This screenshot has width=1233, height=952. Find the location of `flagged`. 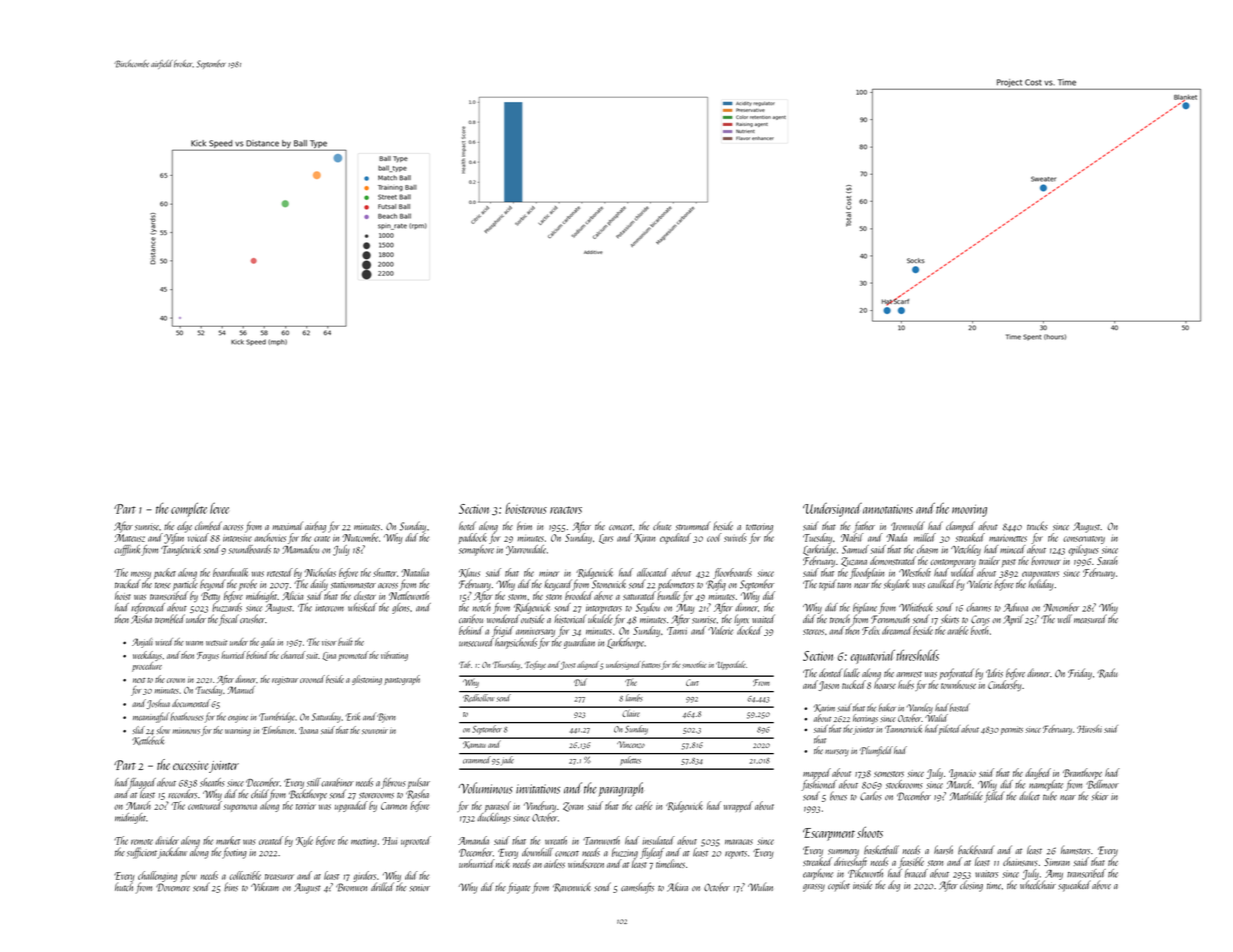

flagged is located at coordinates (142, 783).
